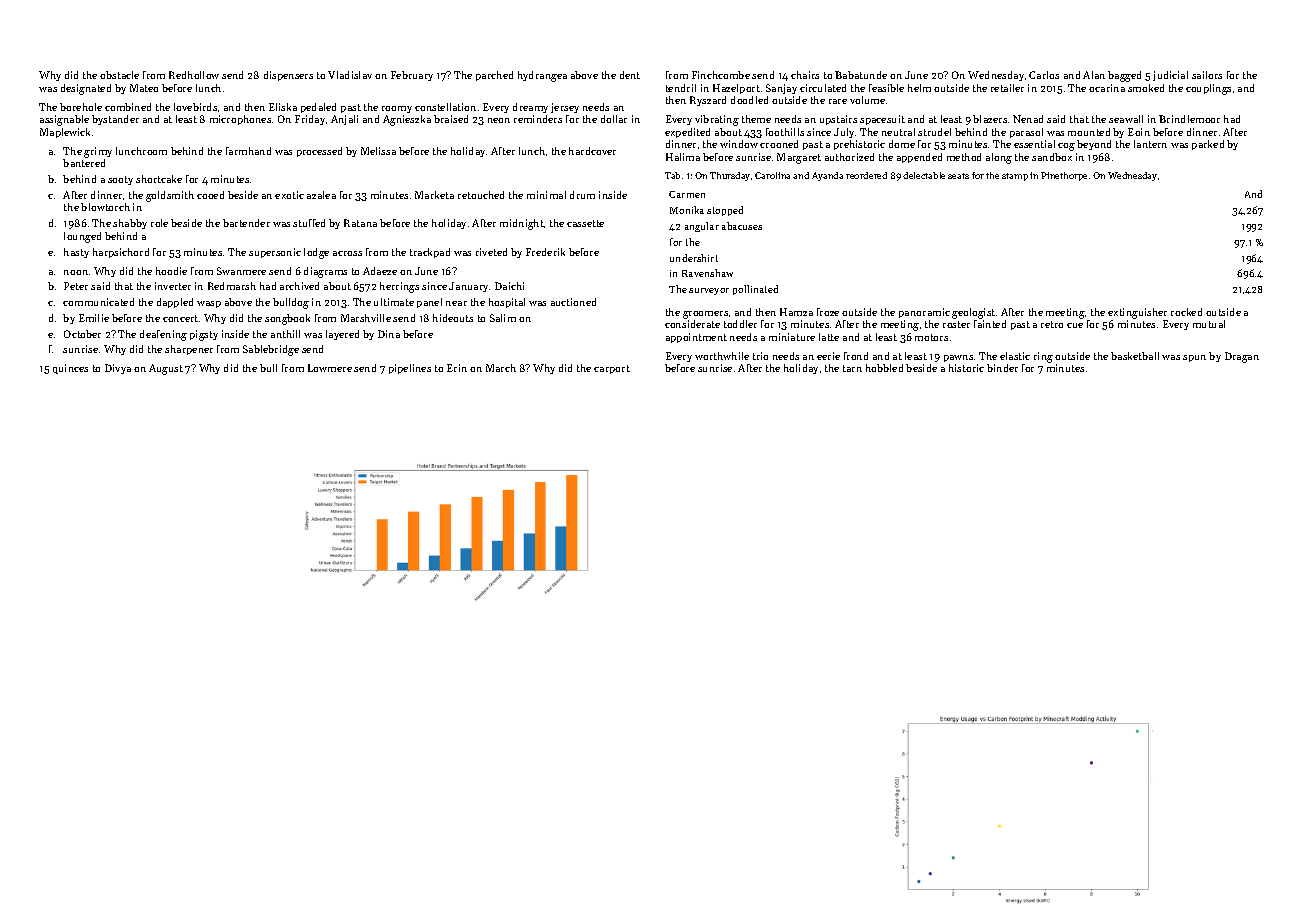 This image has height=924, width=1308. What do you see at coordinates (1015, 177) in the image?
I see `stamp` at bounding box center [1015, 177].
